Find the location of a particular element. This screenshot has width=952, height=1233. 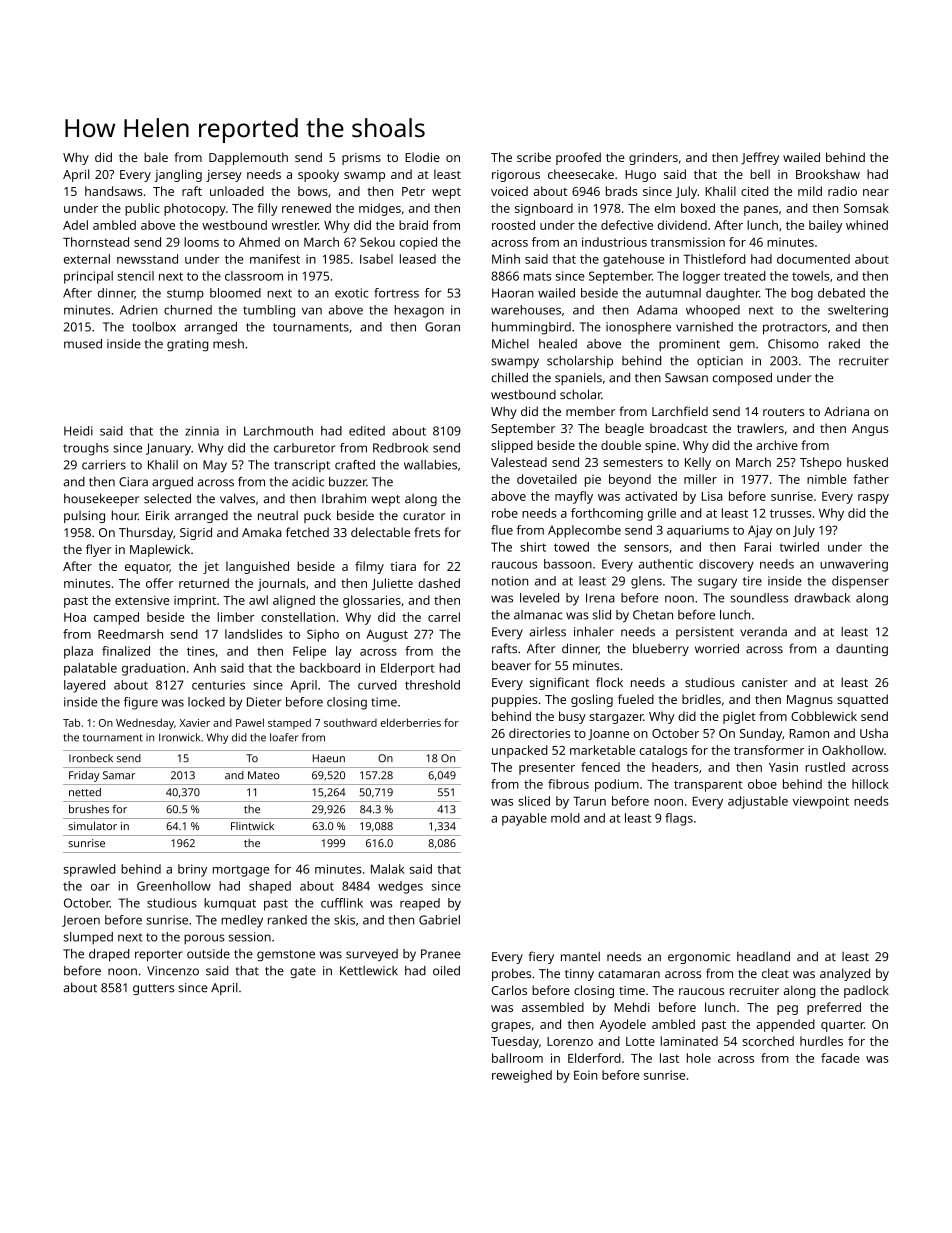

unpacked is located at coordinates (520, 751).
